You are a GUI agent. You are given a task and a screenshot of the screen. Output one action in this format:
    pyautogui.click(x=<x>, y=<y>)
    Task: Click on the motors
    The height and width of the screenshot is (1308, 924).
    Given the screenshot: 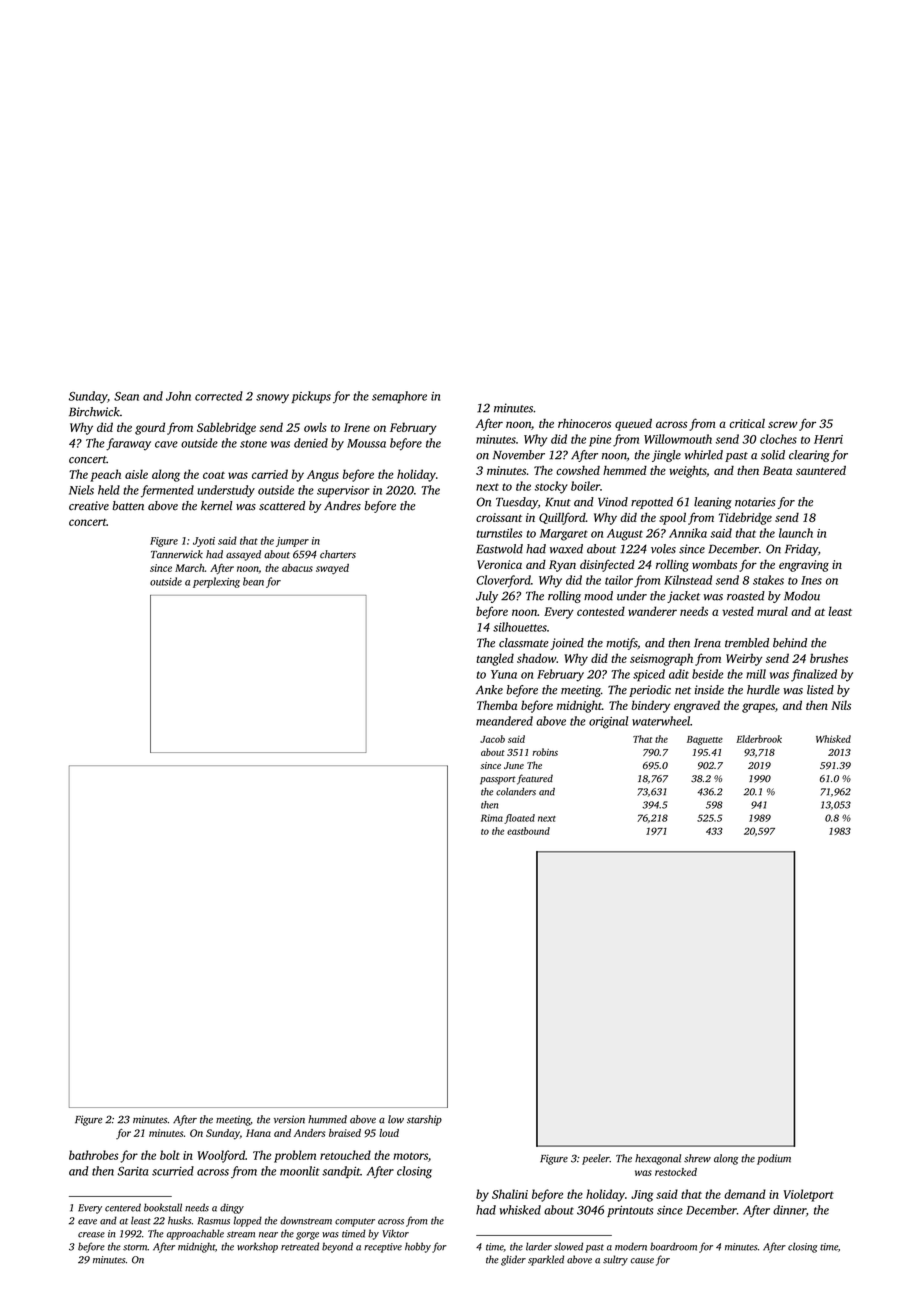 What is the action you would take?
    pyautogui.click(x=410, y=1156)
